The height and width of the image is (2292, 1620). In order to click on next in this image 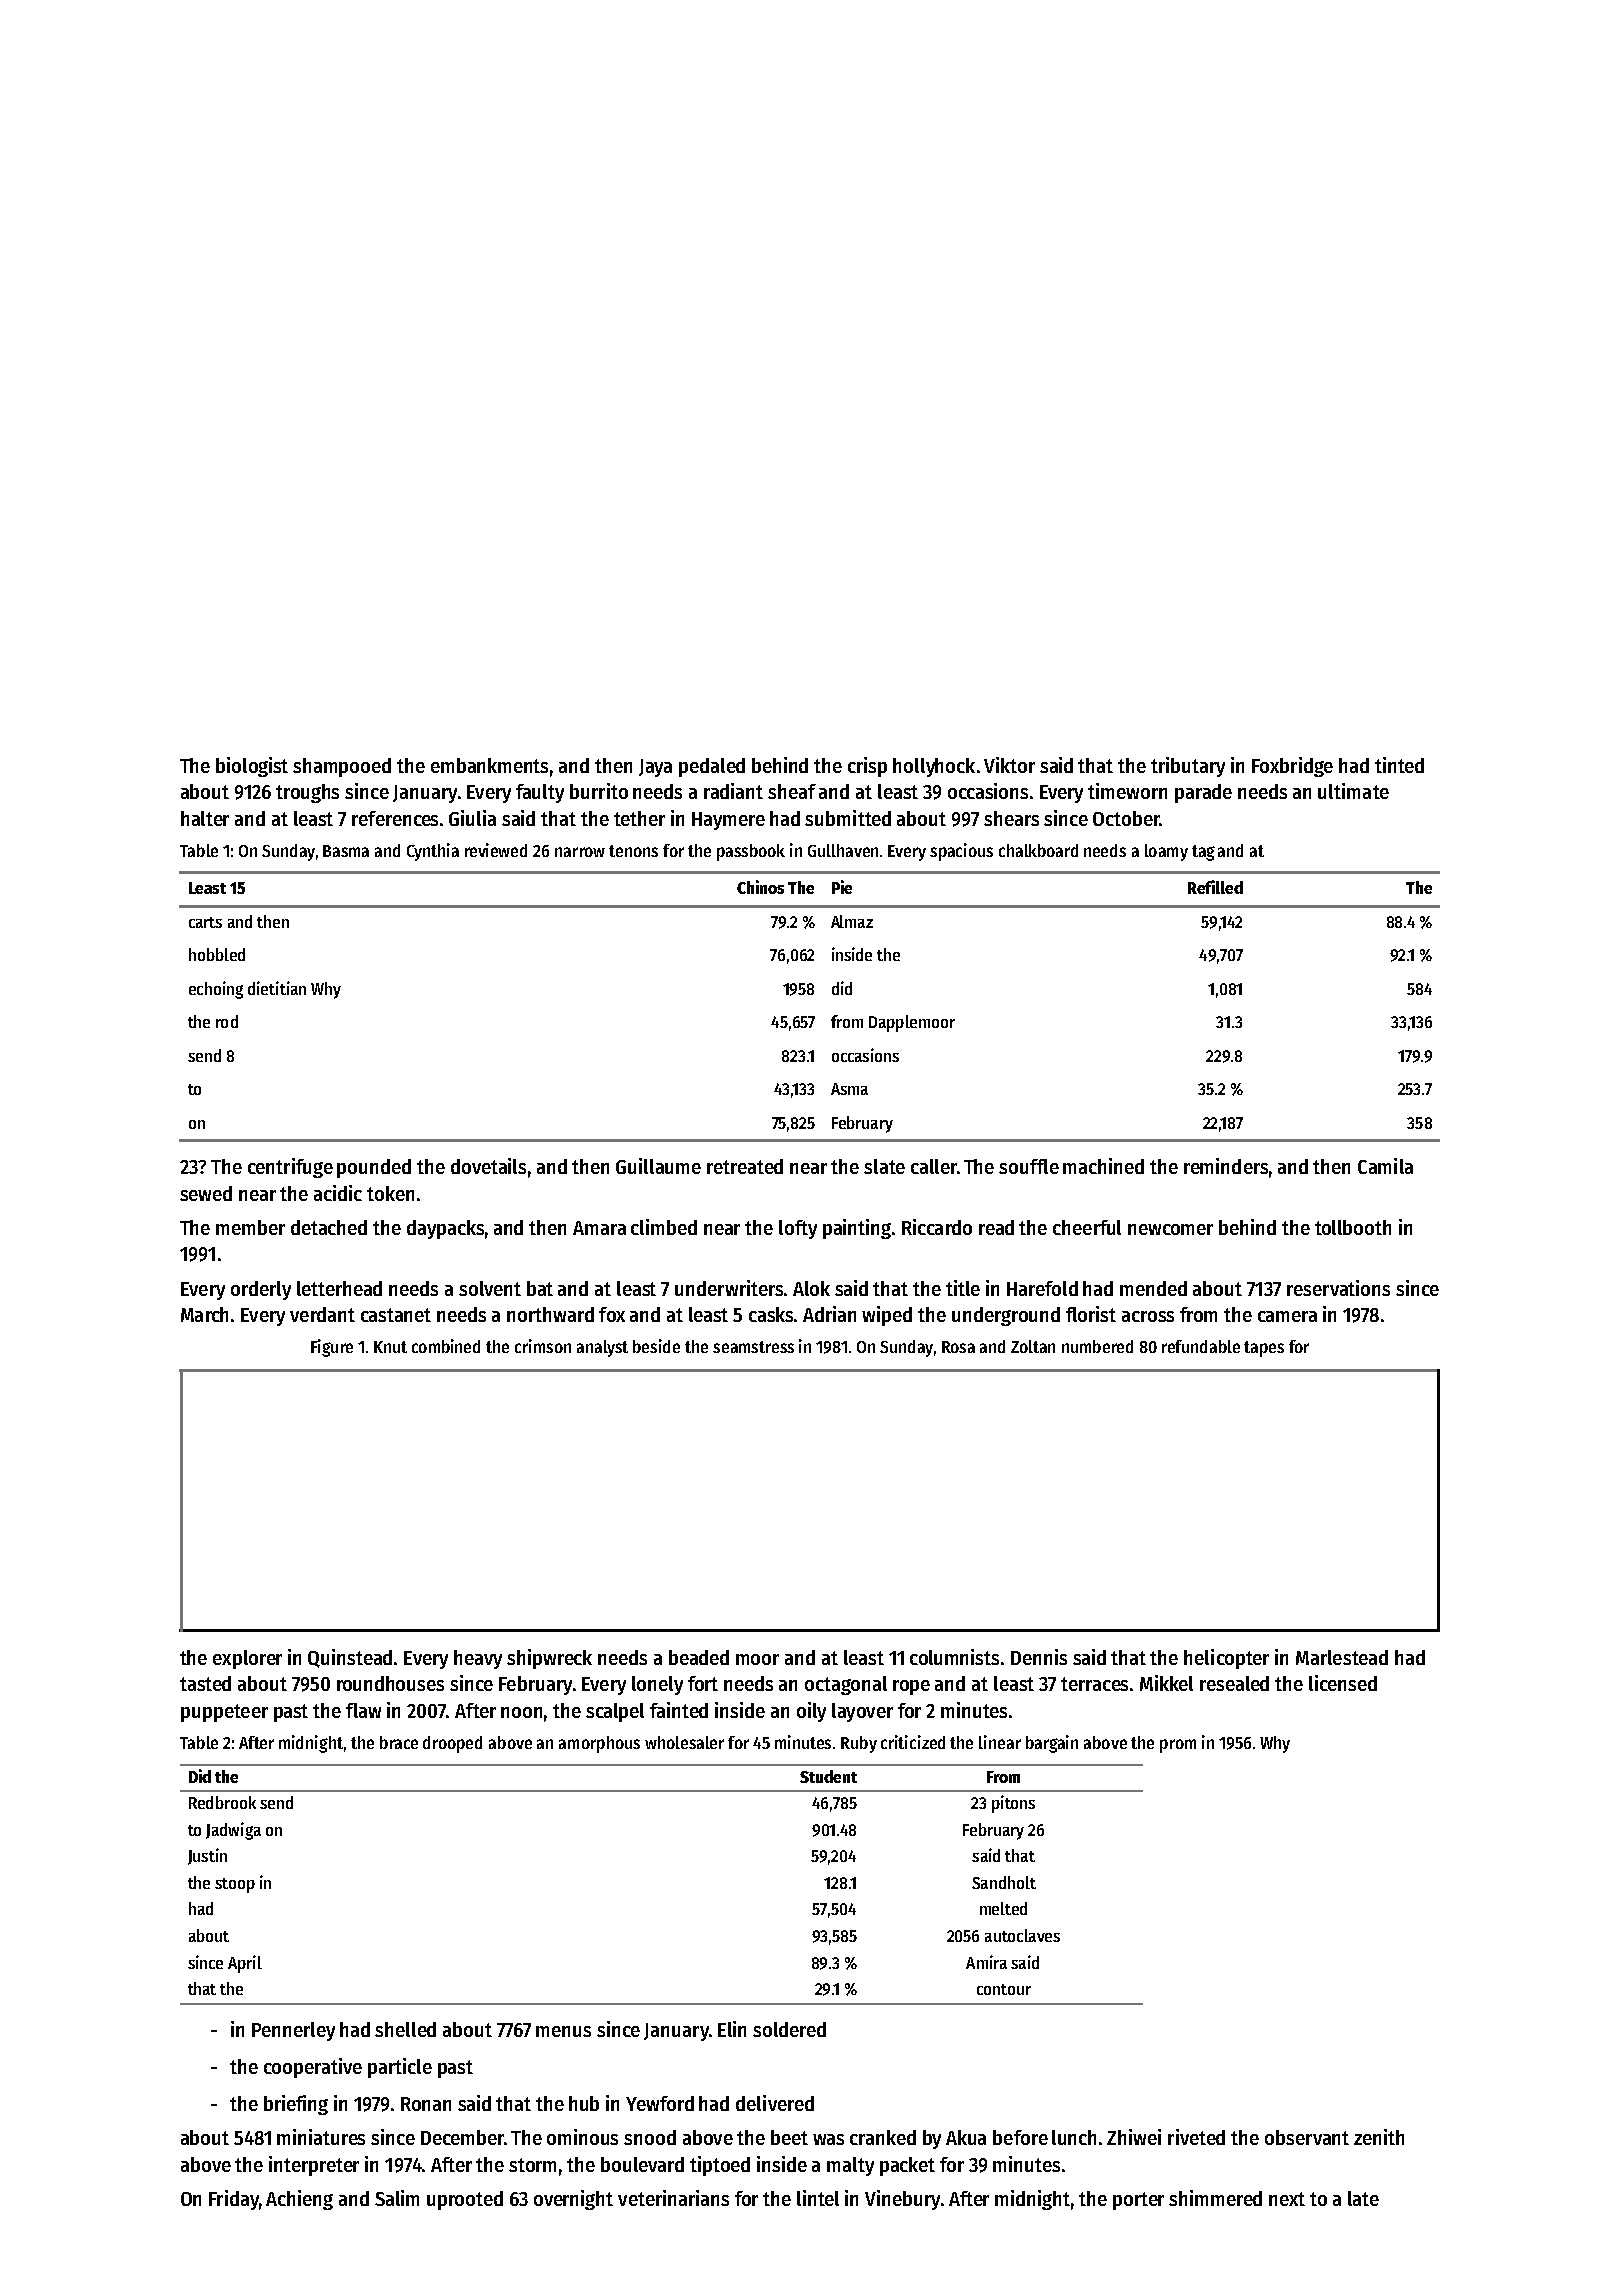, I will do `click(1287, 2199)`.
